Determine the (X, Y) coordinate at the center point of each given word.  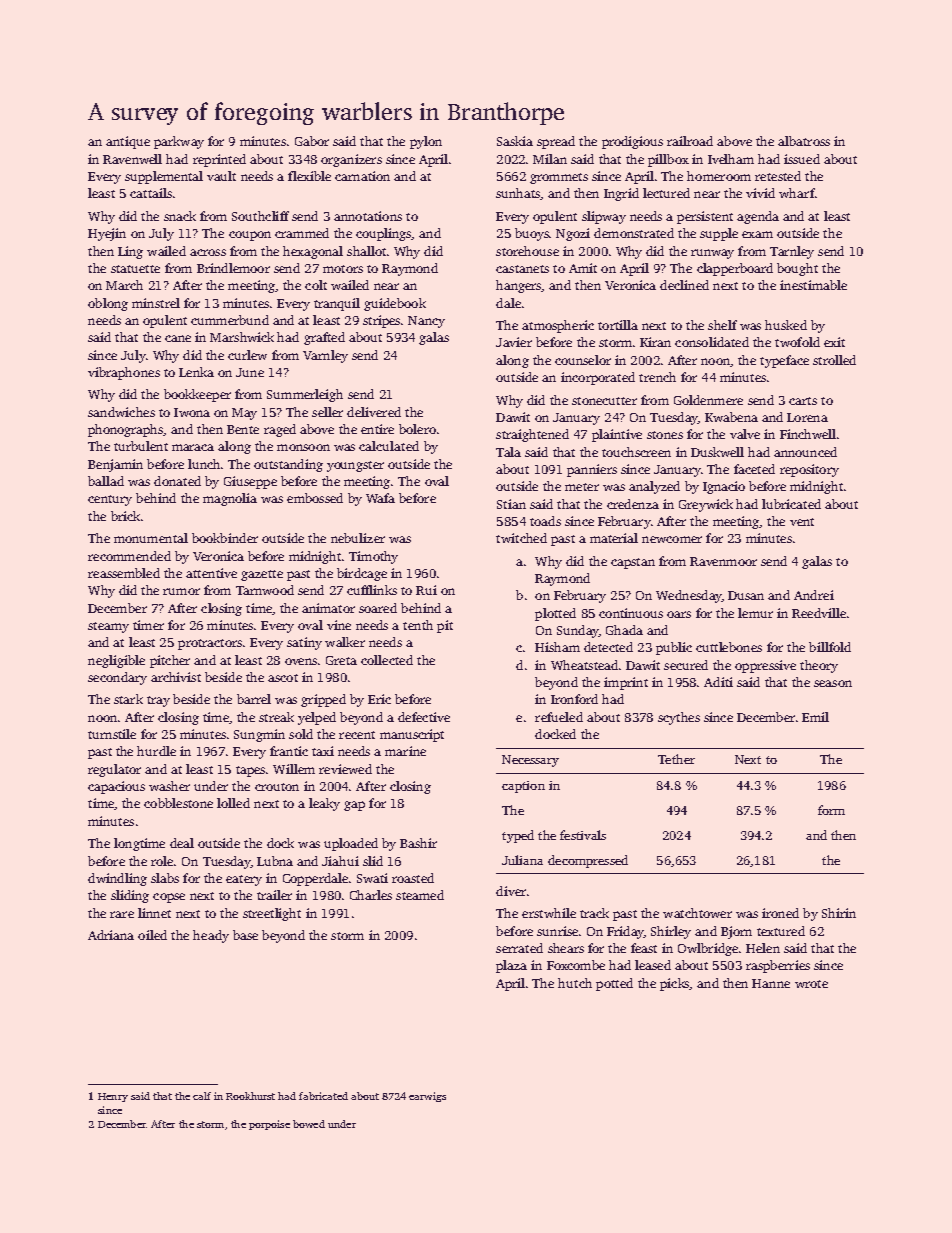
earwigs (427, 1097)
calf (202, 1096)
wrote (811, 984)
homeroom (719, 176)
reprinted (219, 160)
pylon (426, 142)
